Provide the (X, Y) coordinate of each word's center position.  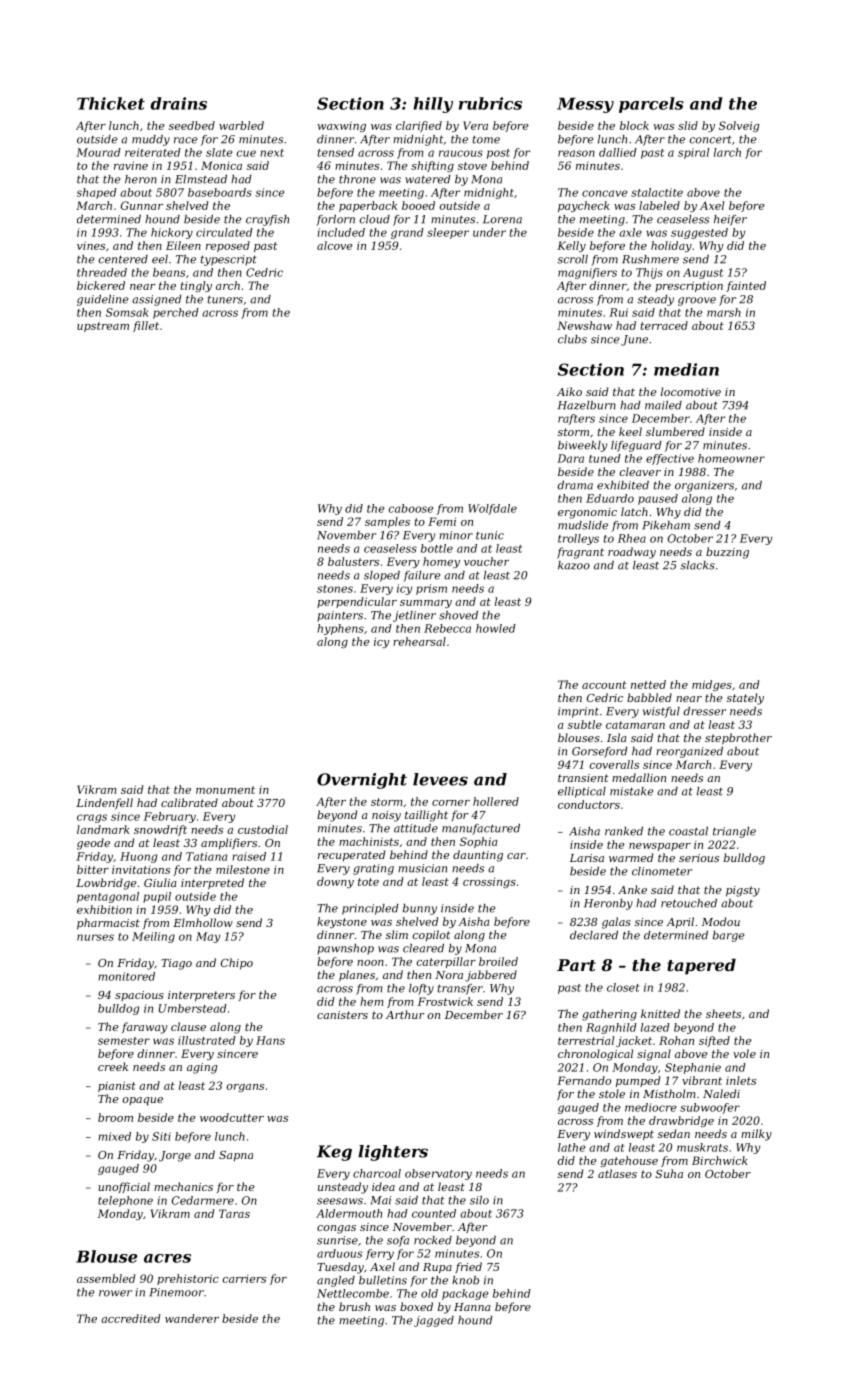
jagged (434, 1321)
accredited (130, 1318)
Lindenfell (104, 803)
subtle (585, 724)
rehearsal (419, 641)
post (498, 154)
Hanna (472, 1307)
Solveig (739, 126)
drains (178, 103)
